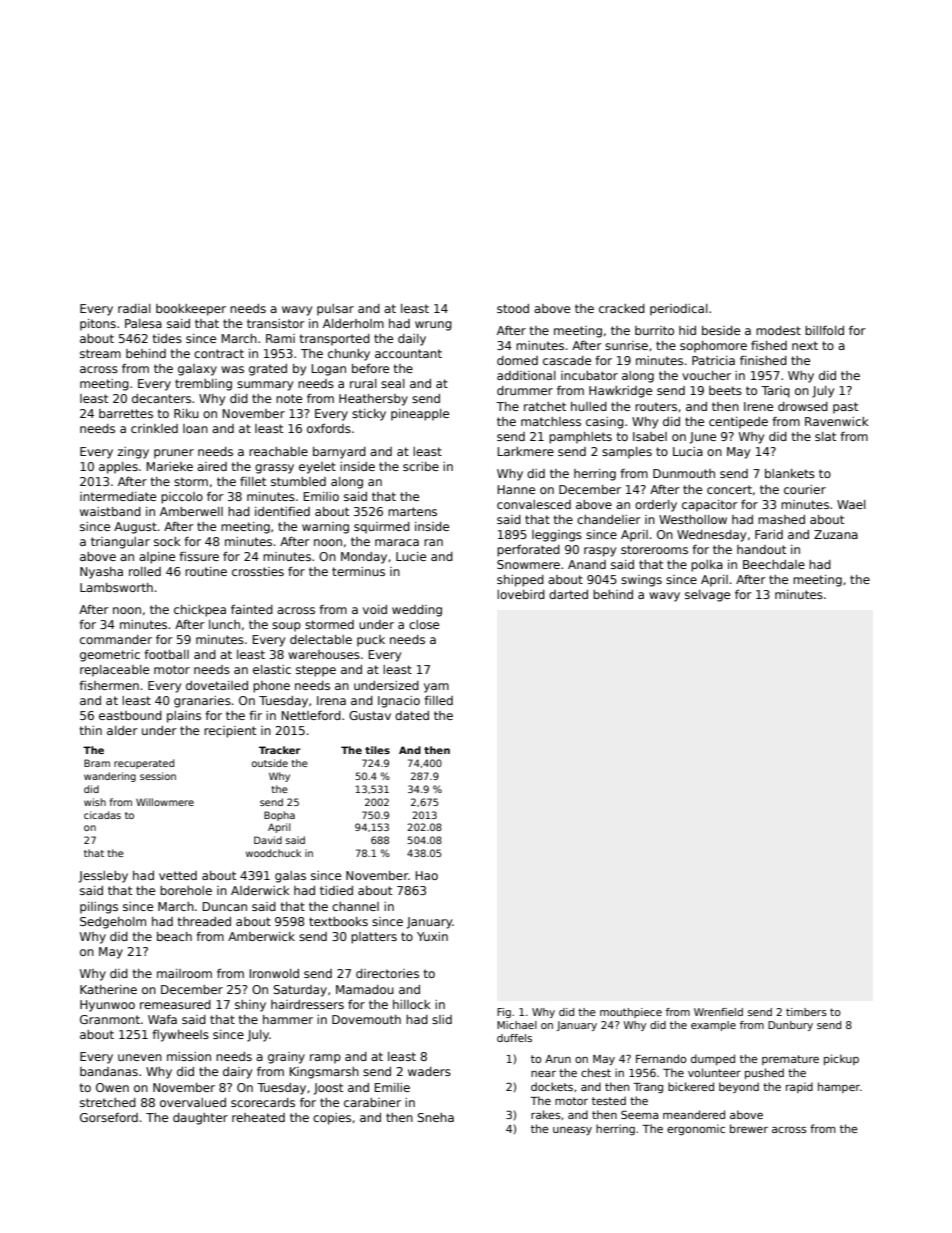 This screenshot has height=1233, width=952. What do you see at coordinates (824, 330) in the screenshot?
I see `billfold` at bounding box center [824, 330].
